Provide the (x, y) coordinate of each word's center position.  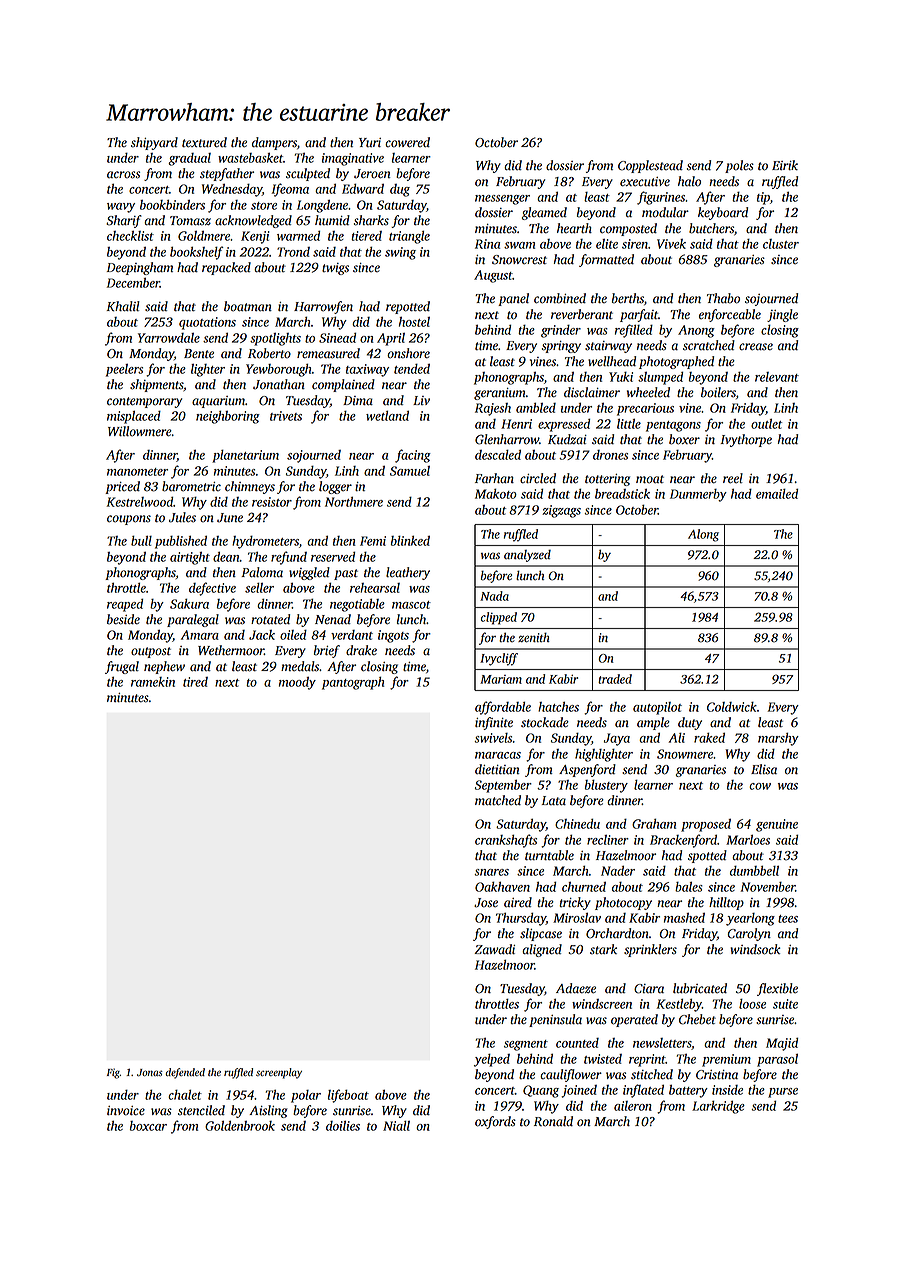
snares (491, 872)
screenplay (279, 1073)
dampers (274, 143)
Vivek (671, 244)
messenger (502, 200)
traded (615, 679)
